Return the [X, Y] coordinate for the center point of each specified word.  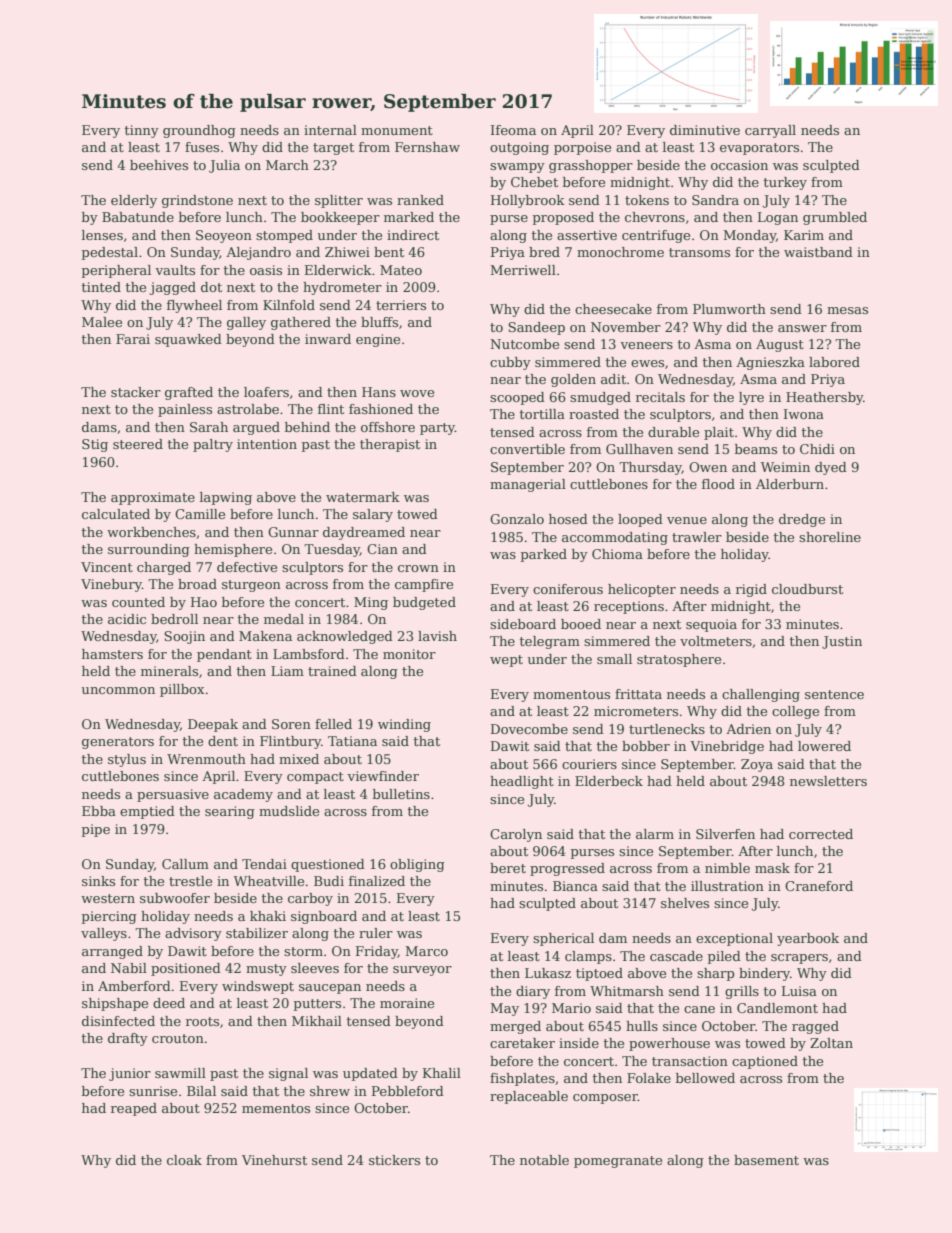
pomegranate [618, 1162]
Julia [224, 166]
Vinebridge [727, 747]
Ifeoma [513, 130]
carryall [770, 131]
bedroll [174, 619]
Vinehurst [274, 1160]
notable [544, 1160]
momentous [571, 694]
